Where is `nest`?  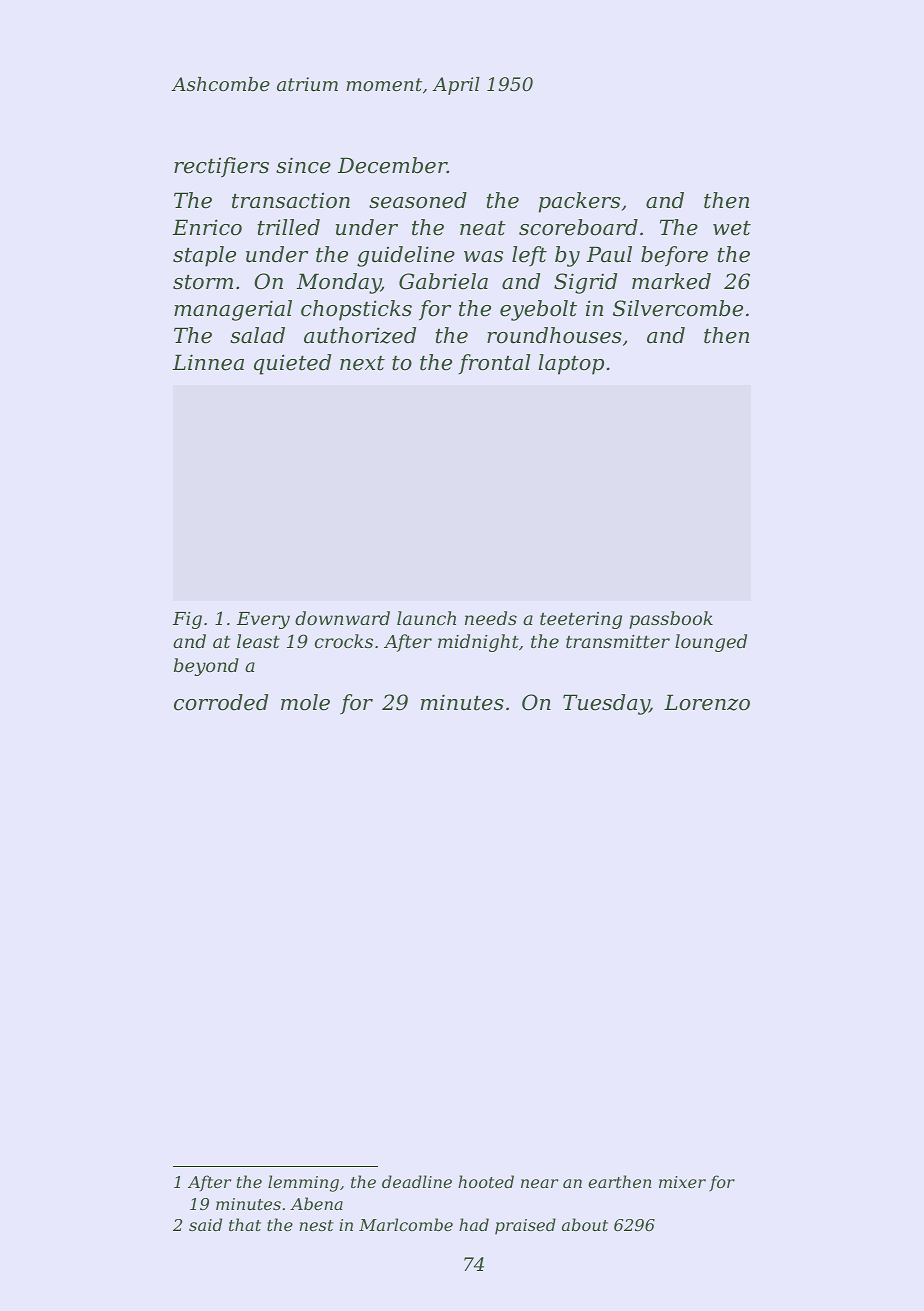
nest is located at coordinates (316, 1225).
